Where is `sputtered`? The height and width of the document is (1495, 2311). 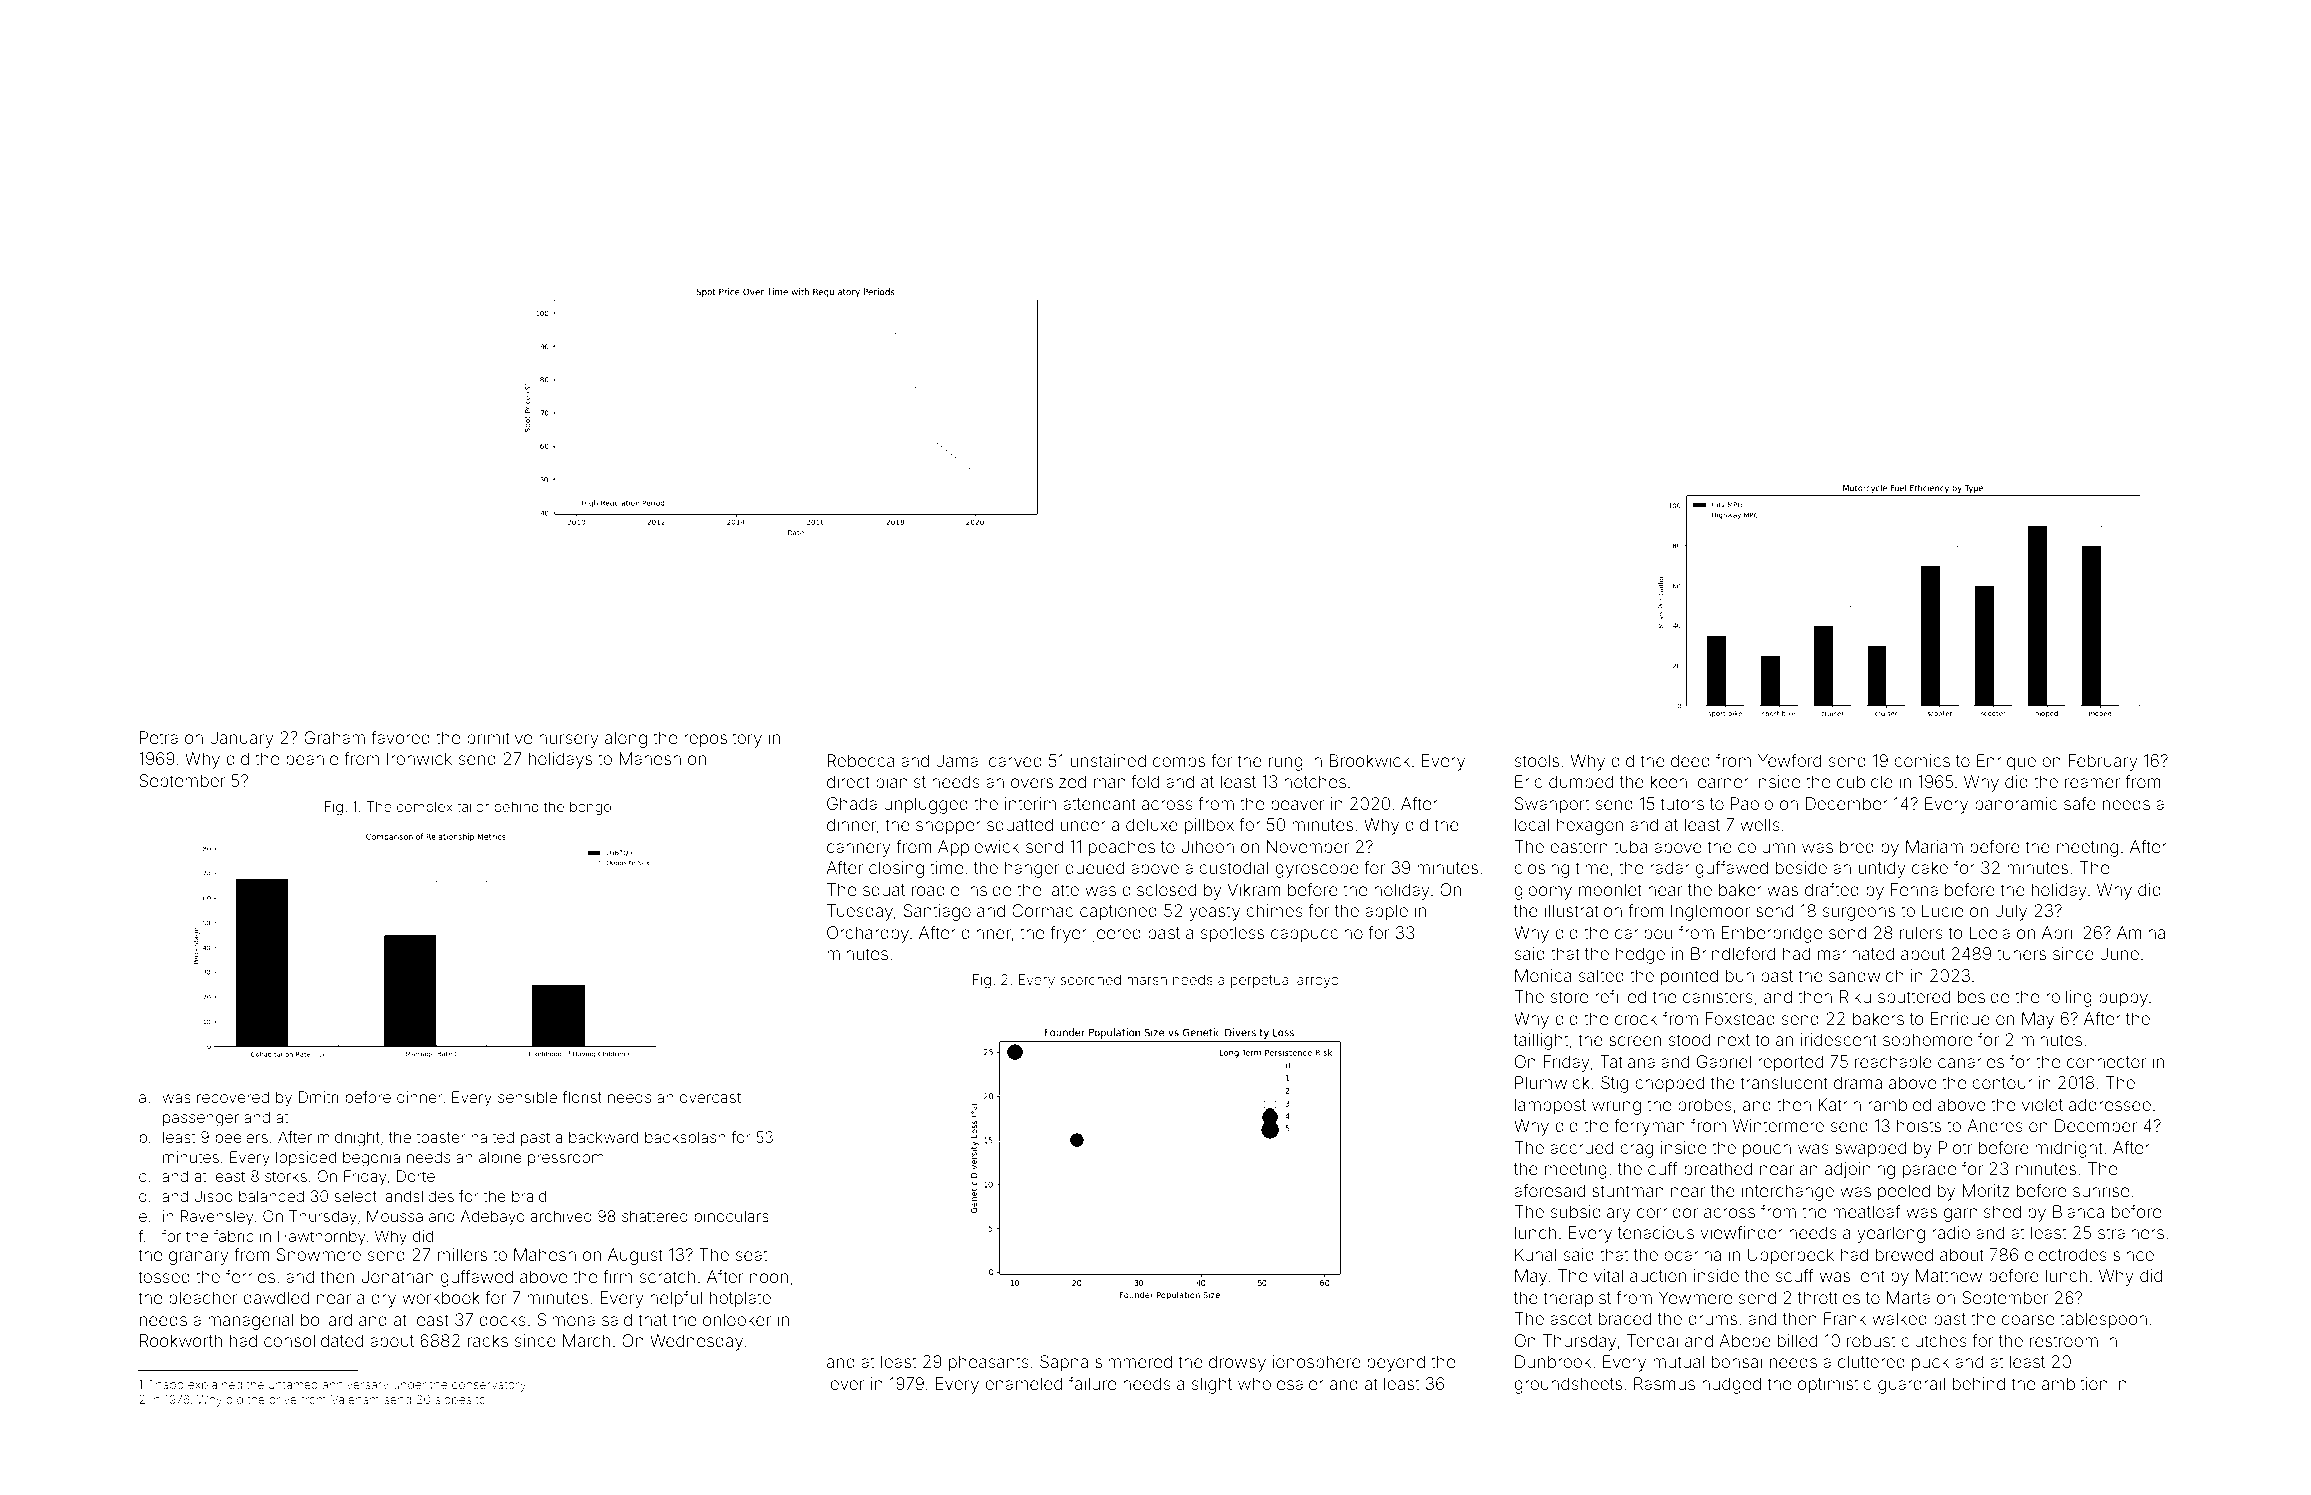
sputtered is located at coordinates (1914, 998).
